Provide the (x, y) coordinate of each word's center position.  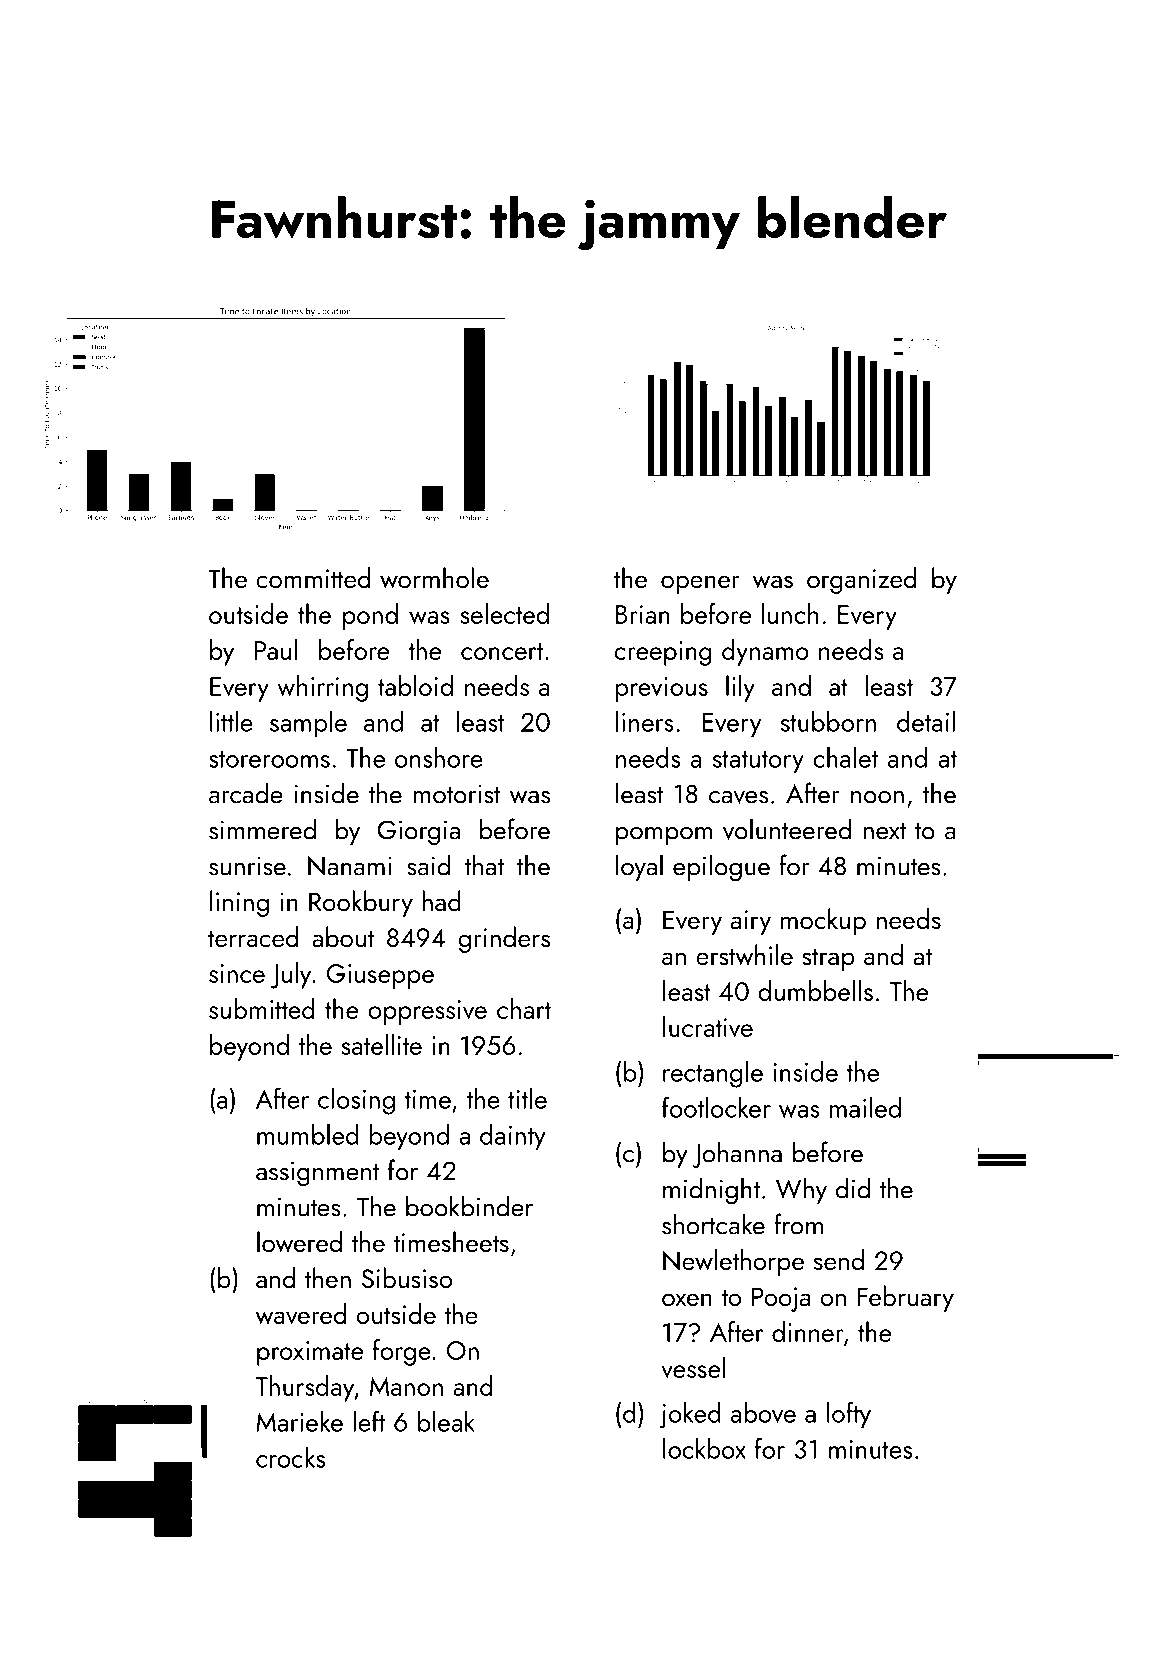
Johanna (737, 1154)
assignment (317, 1174)
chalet (845, 757)
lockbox (704, 1448)
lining (239, 903)
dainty (513, 1137)
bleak (446, 1421)
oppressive (427, 1012)
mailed (865, 1107)
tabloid (415, 685)
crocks (290, 1457)
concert (502, 651)
